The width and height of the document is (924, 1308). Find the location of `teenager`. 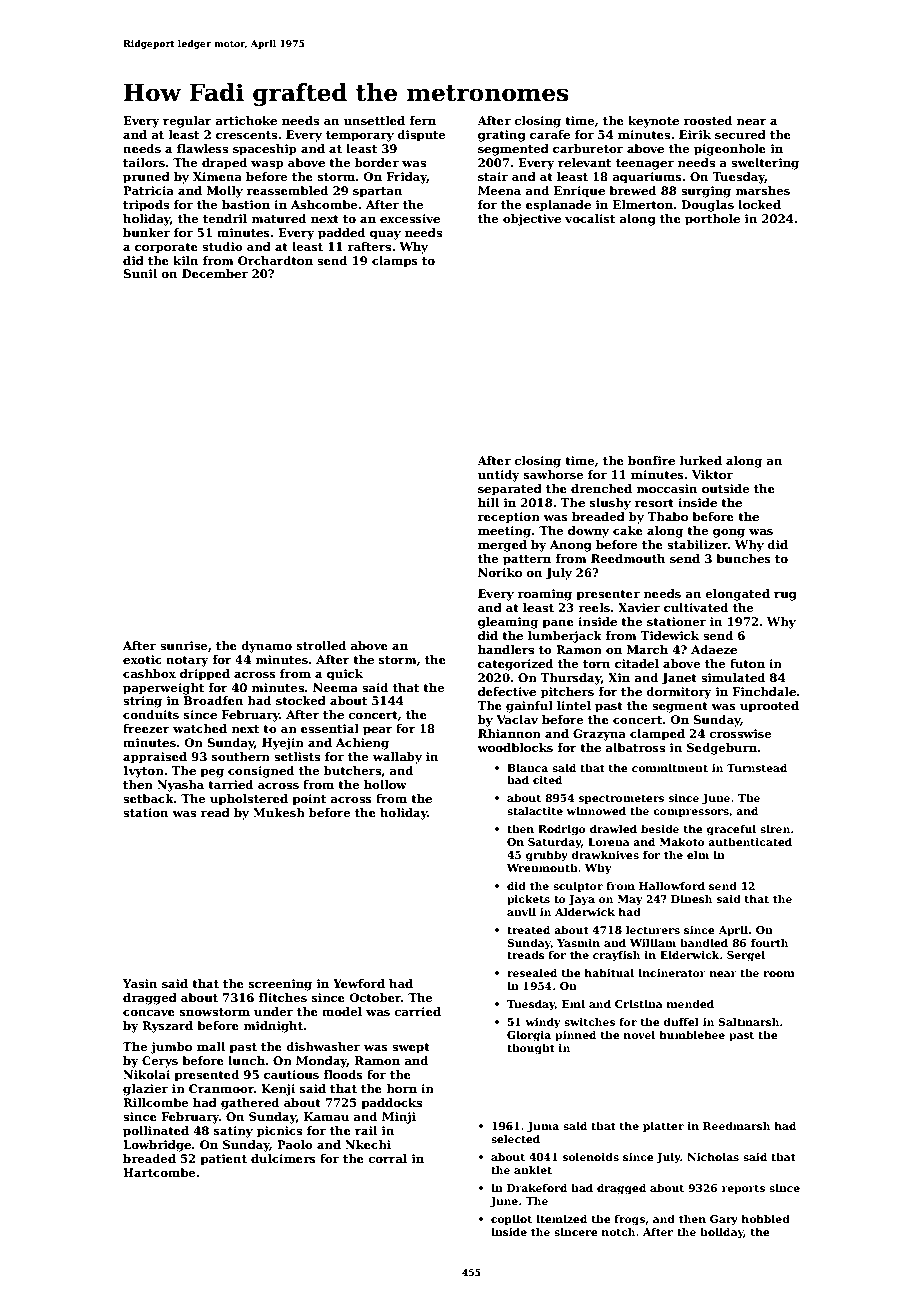

teenager is located at coordinates (645, 164).
